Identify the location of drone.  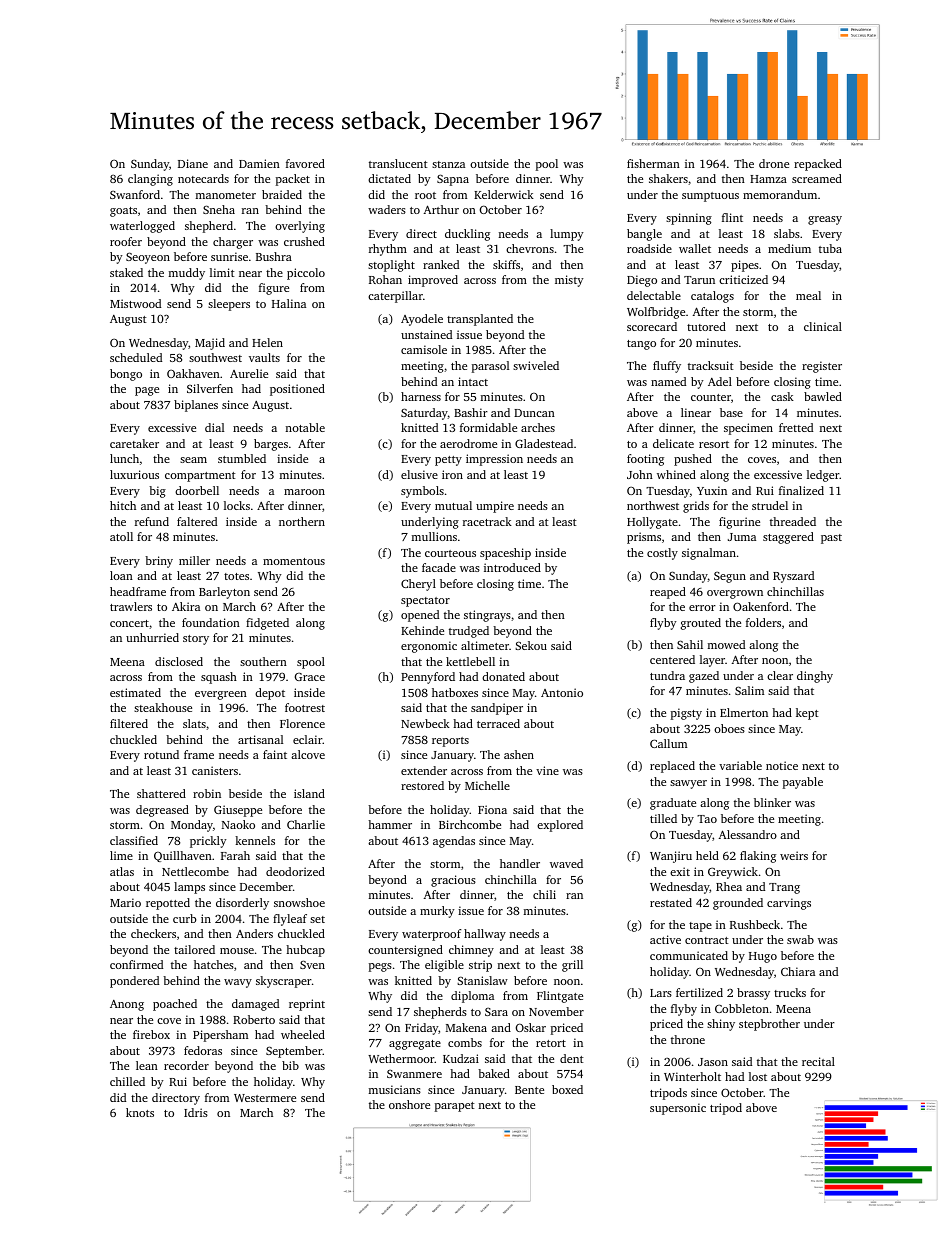
(774, 163).
